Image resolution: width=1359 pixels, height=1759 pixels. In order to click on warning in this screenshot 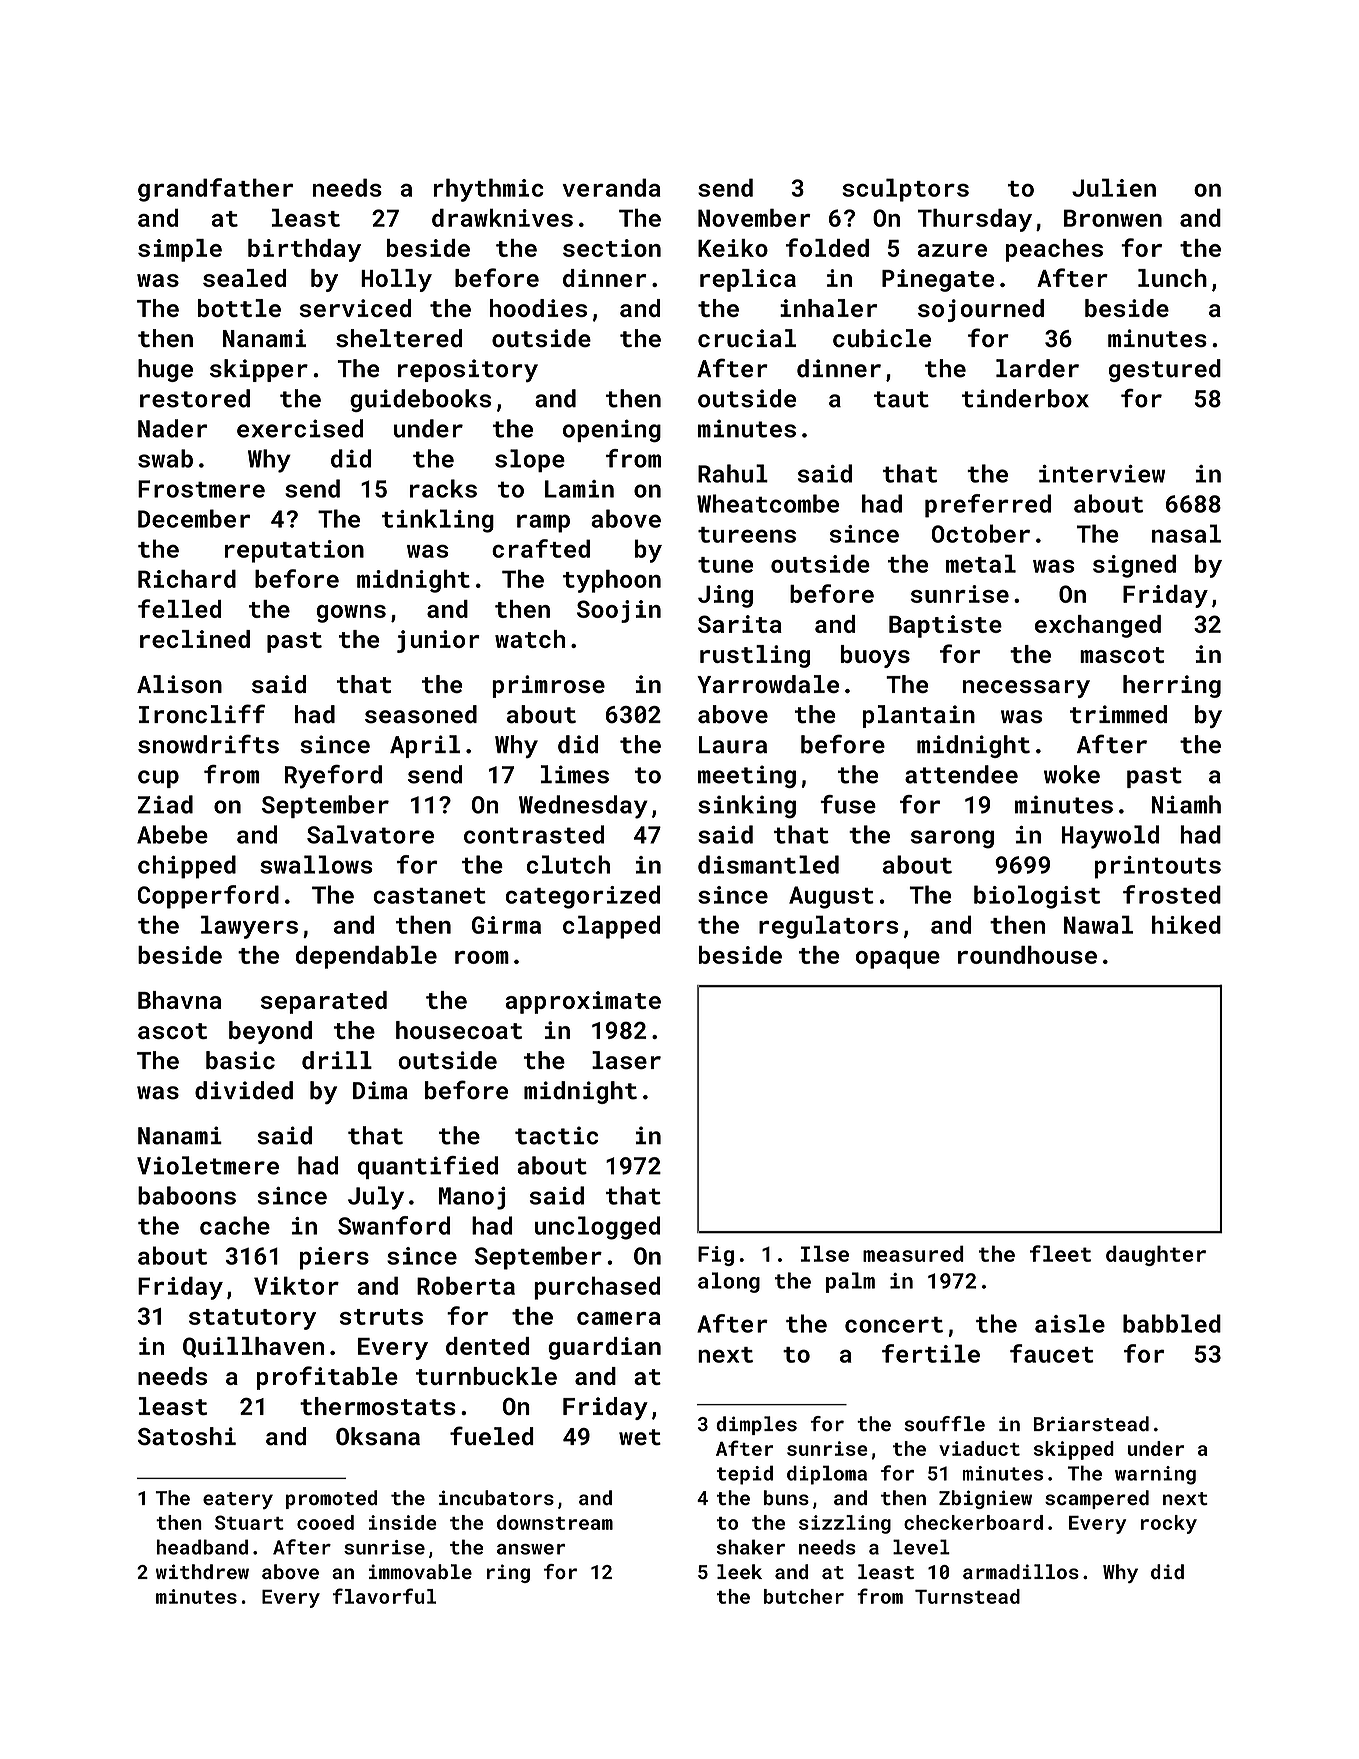, I will do `click(1155, 1475)`.
